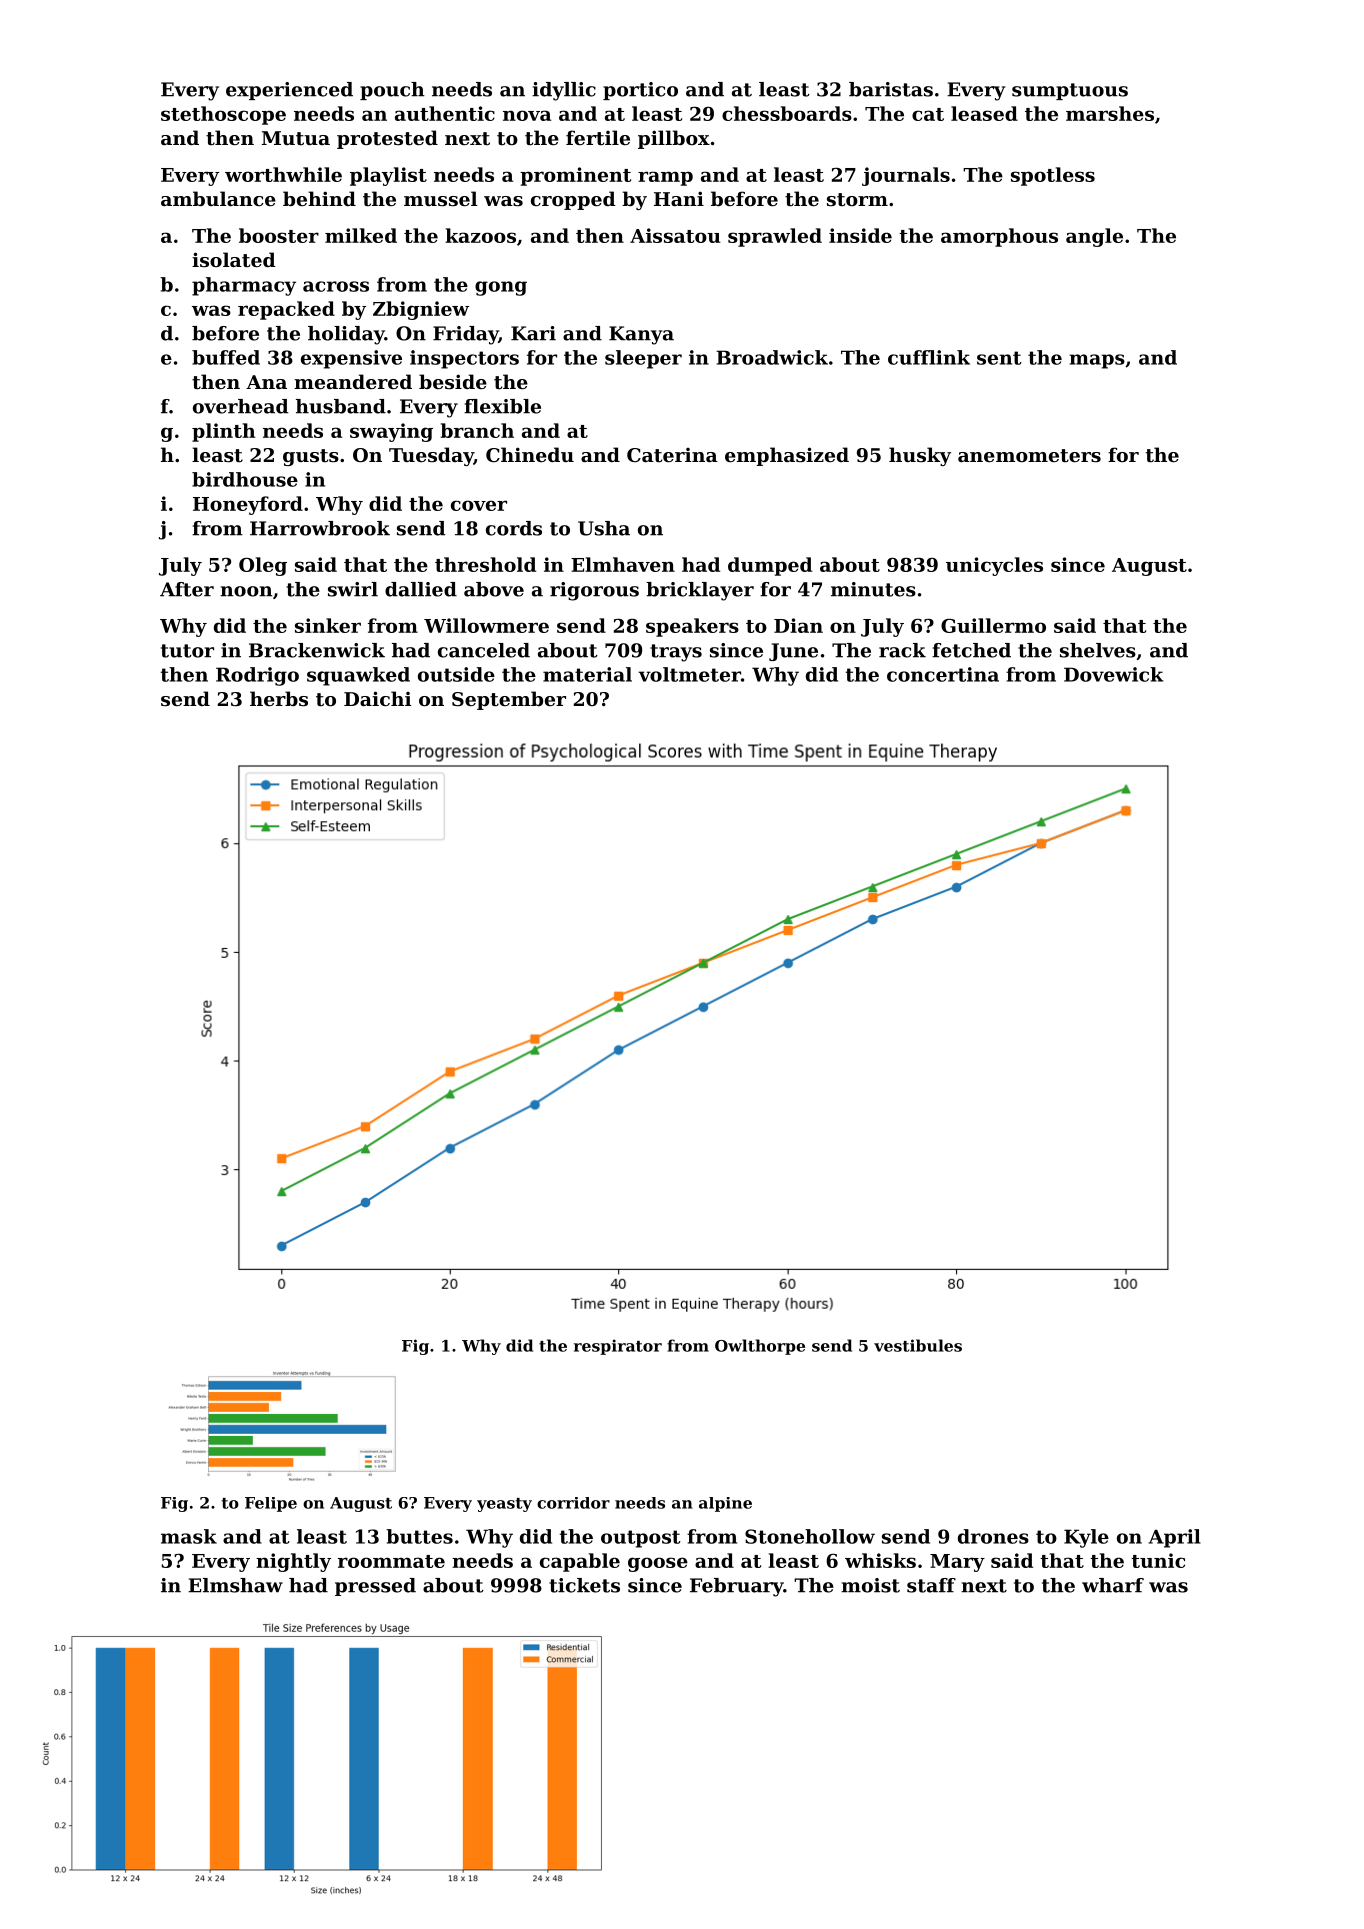  Describe the element at coordinates (760, 1347) in the page. I see `Owlthorpe` at that location.
